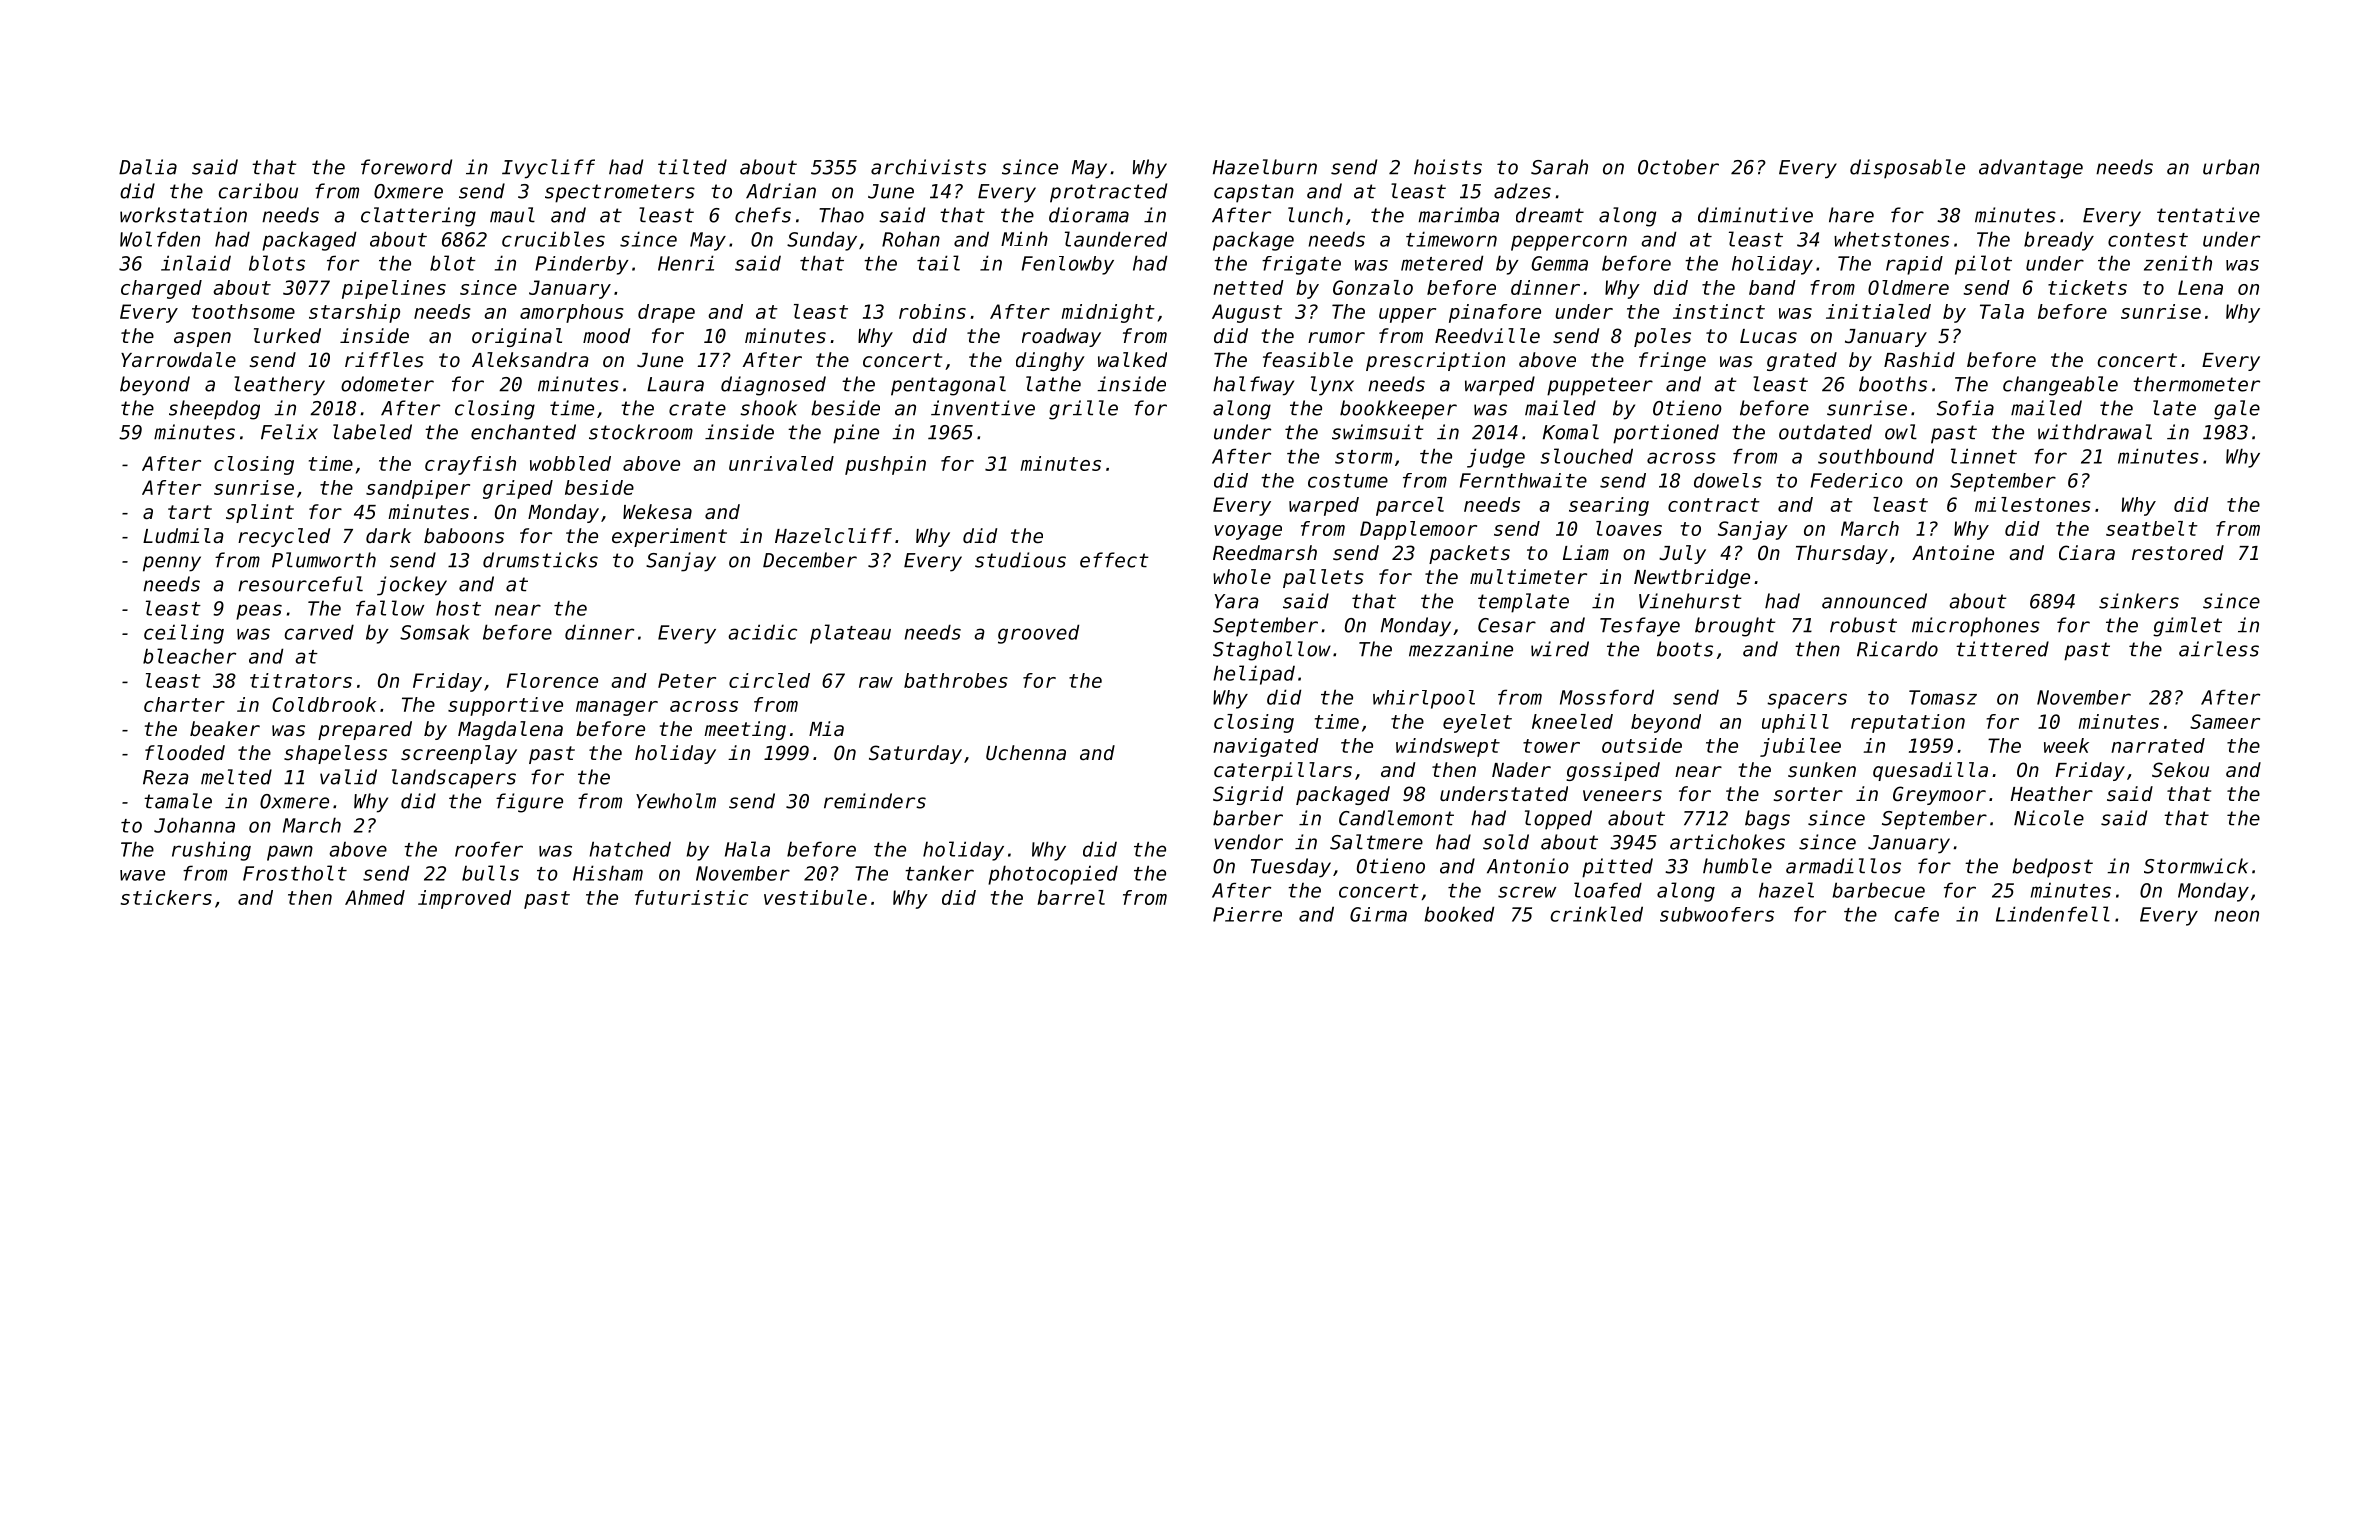 The height and width of the page is (1540, 2380). I want to click on Ahmed, so click(375, 897).
